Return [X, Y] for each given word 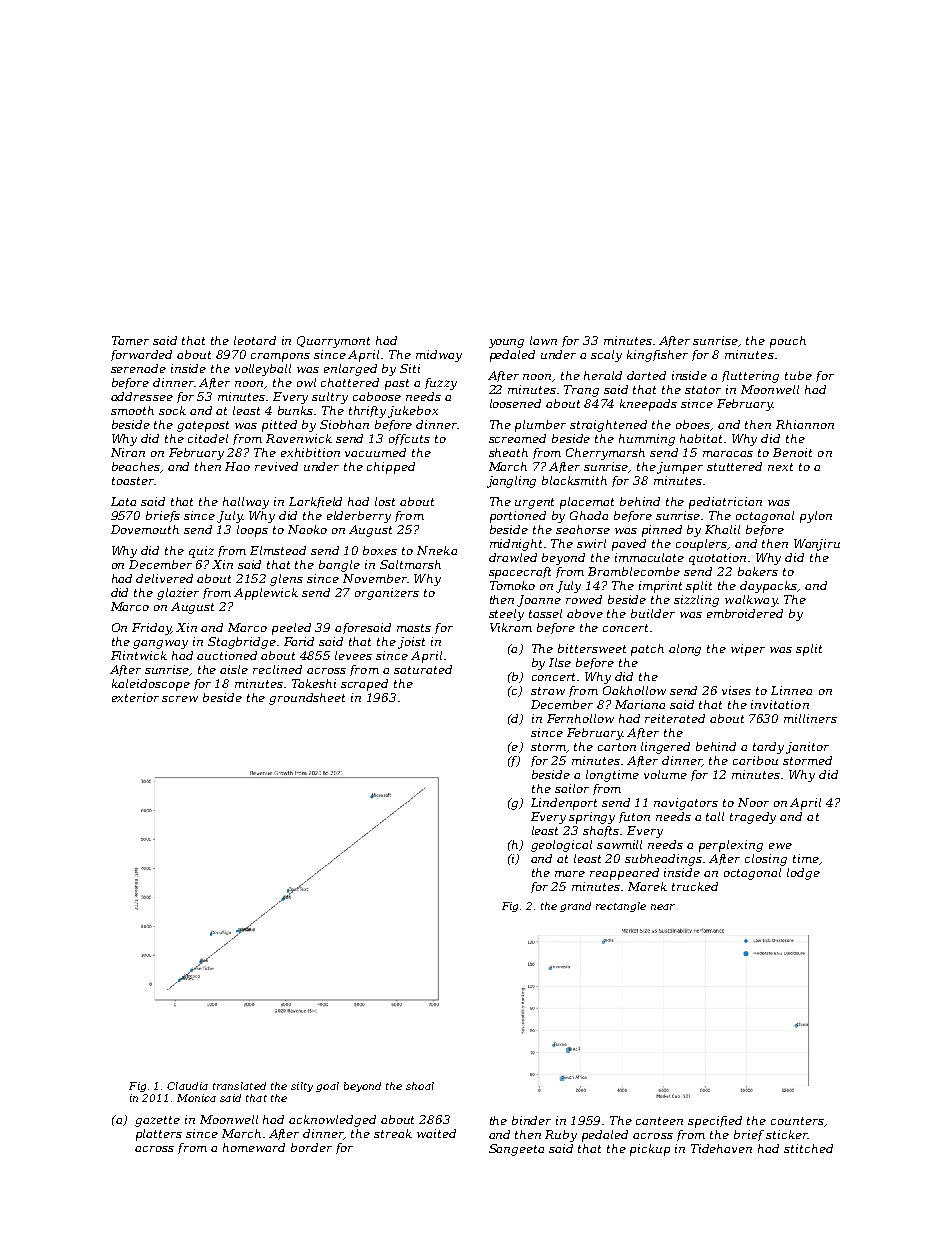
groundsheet [307, 699]
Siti [410, 368]
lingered [665, 748]
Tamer [130, 340]
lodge [803, 874]
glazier [178, 594]
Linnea [791, 690]
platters [159, 1135]
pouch [788, 342]
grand [575, 907]
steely [506, 615]
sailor [572, 788]
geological [561, 846]
